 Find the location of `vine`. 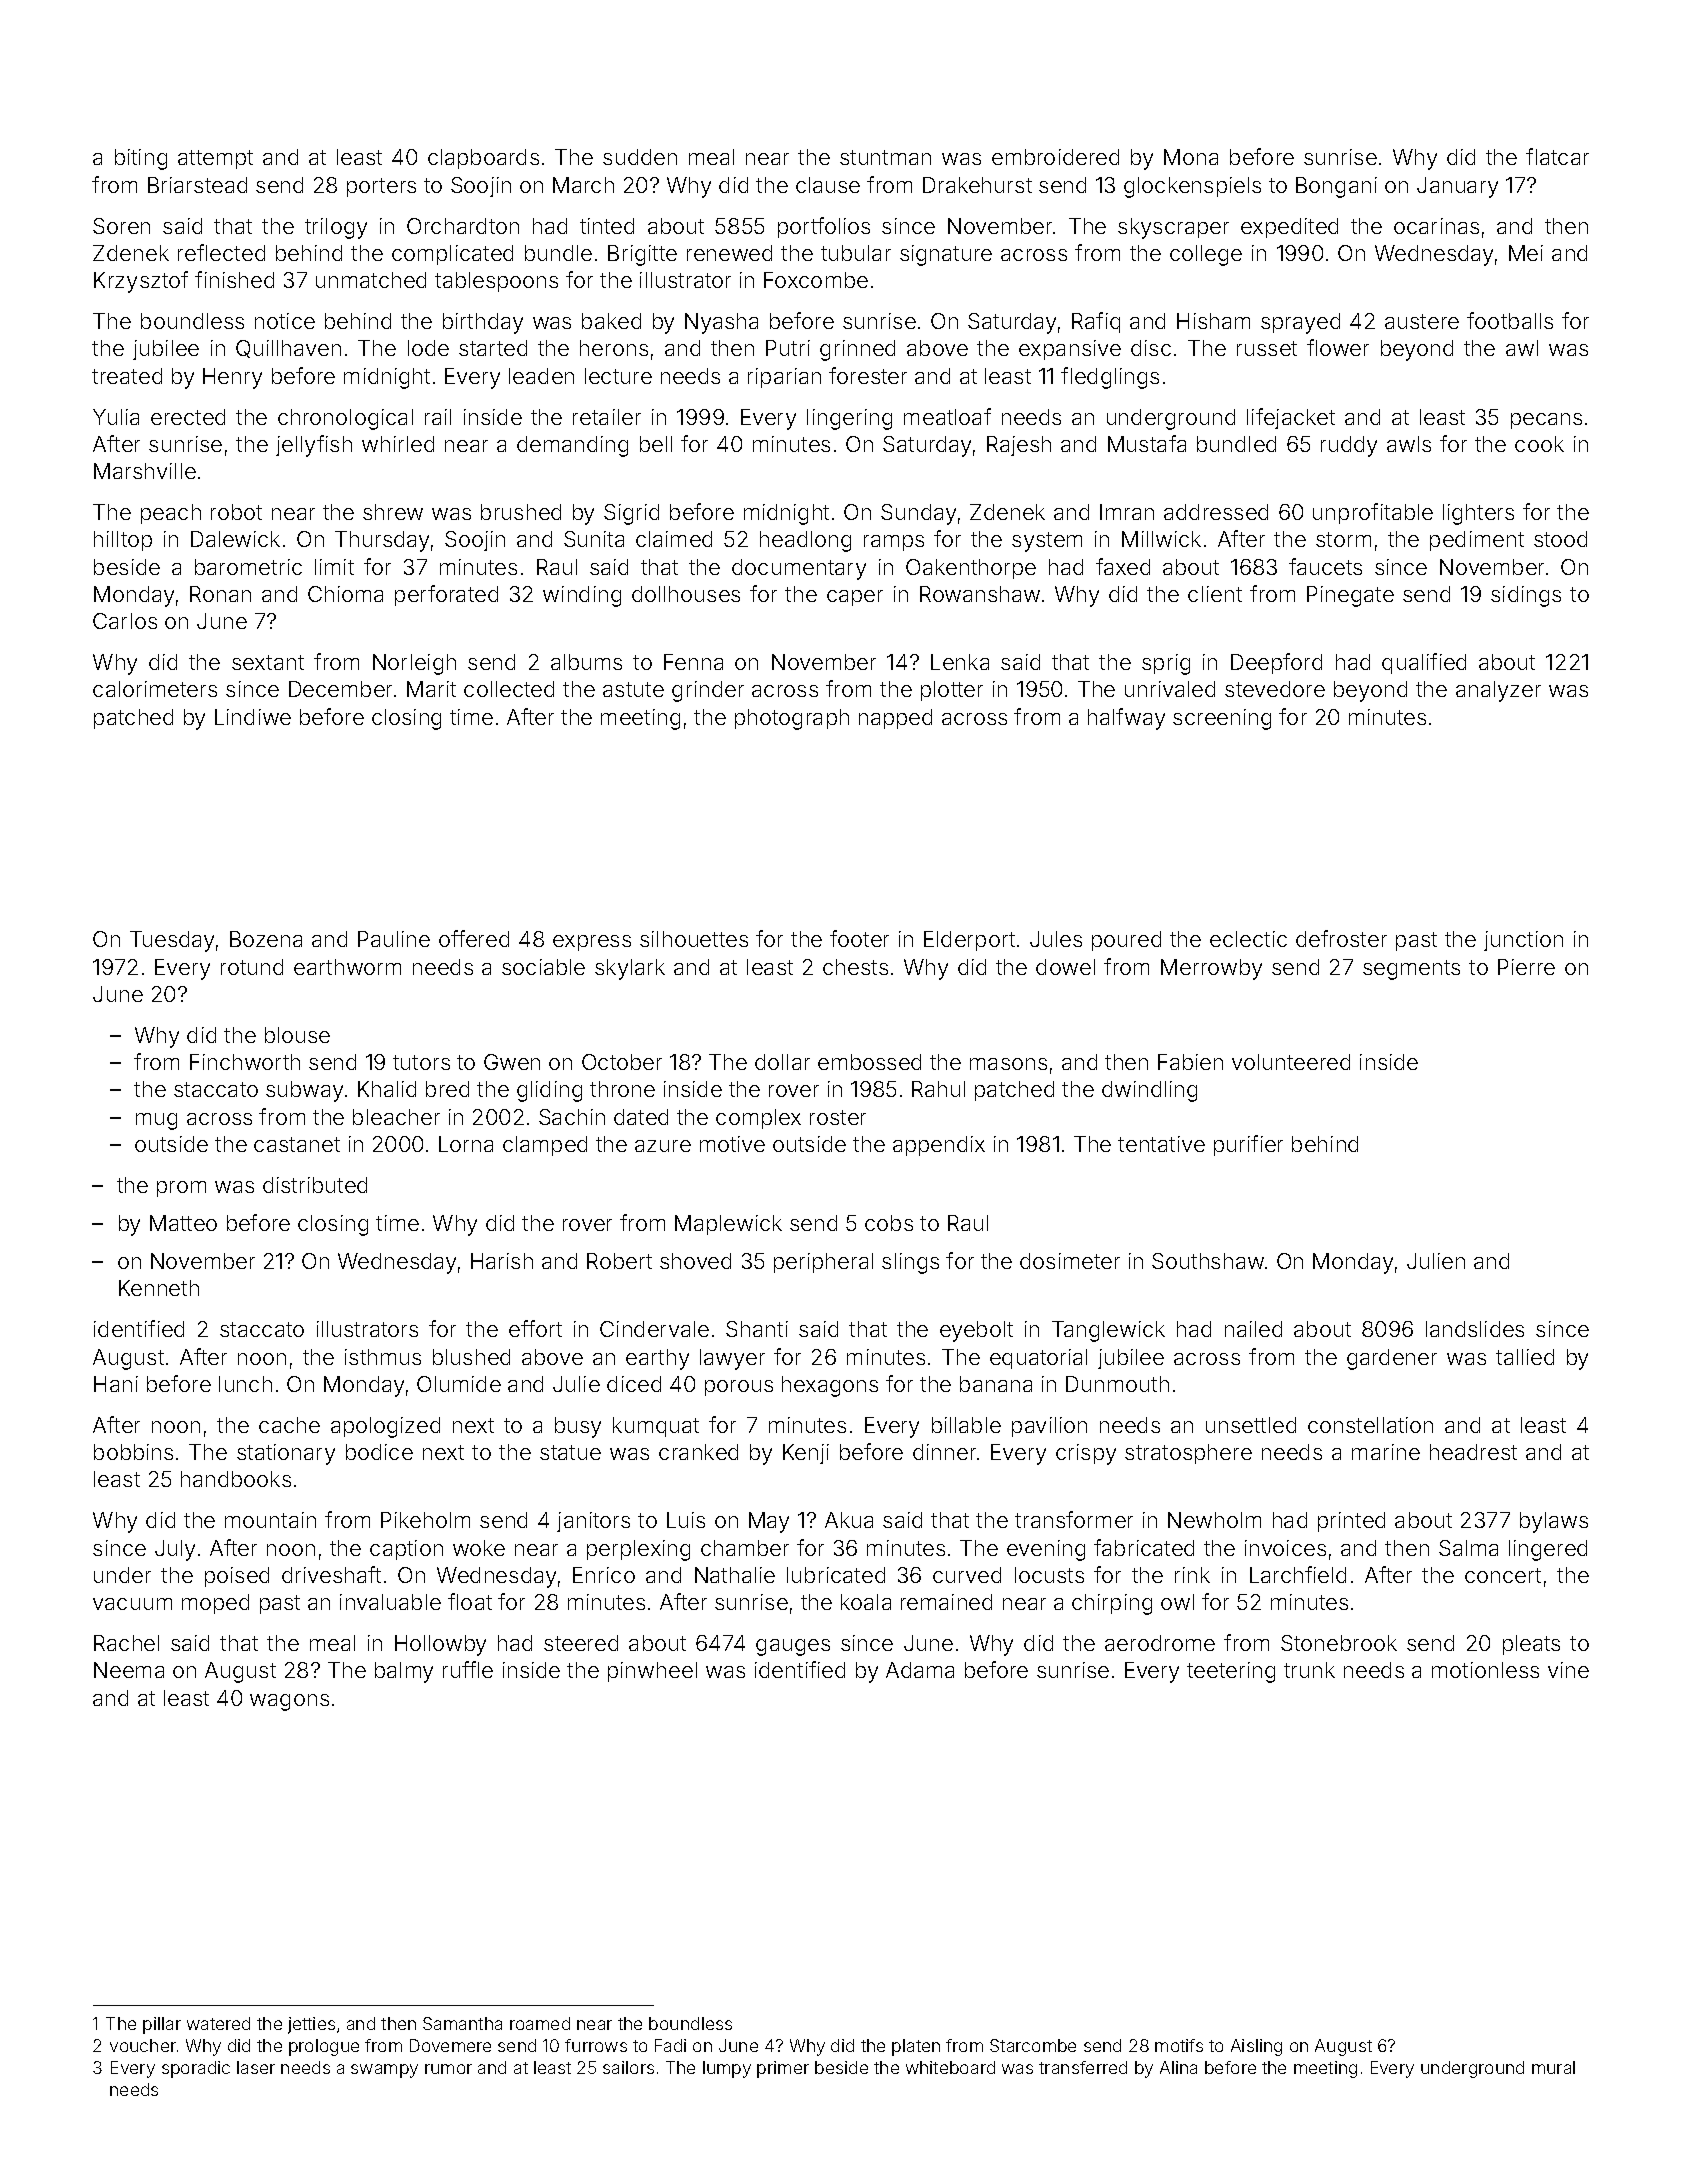

vine is located at coordinates (1568, 1670).
